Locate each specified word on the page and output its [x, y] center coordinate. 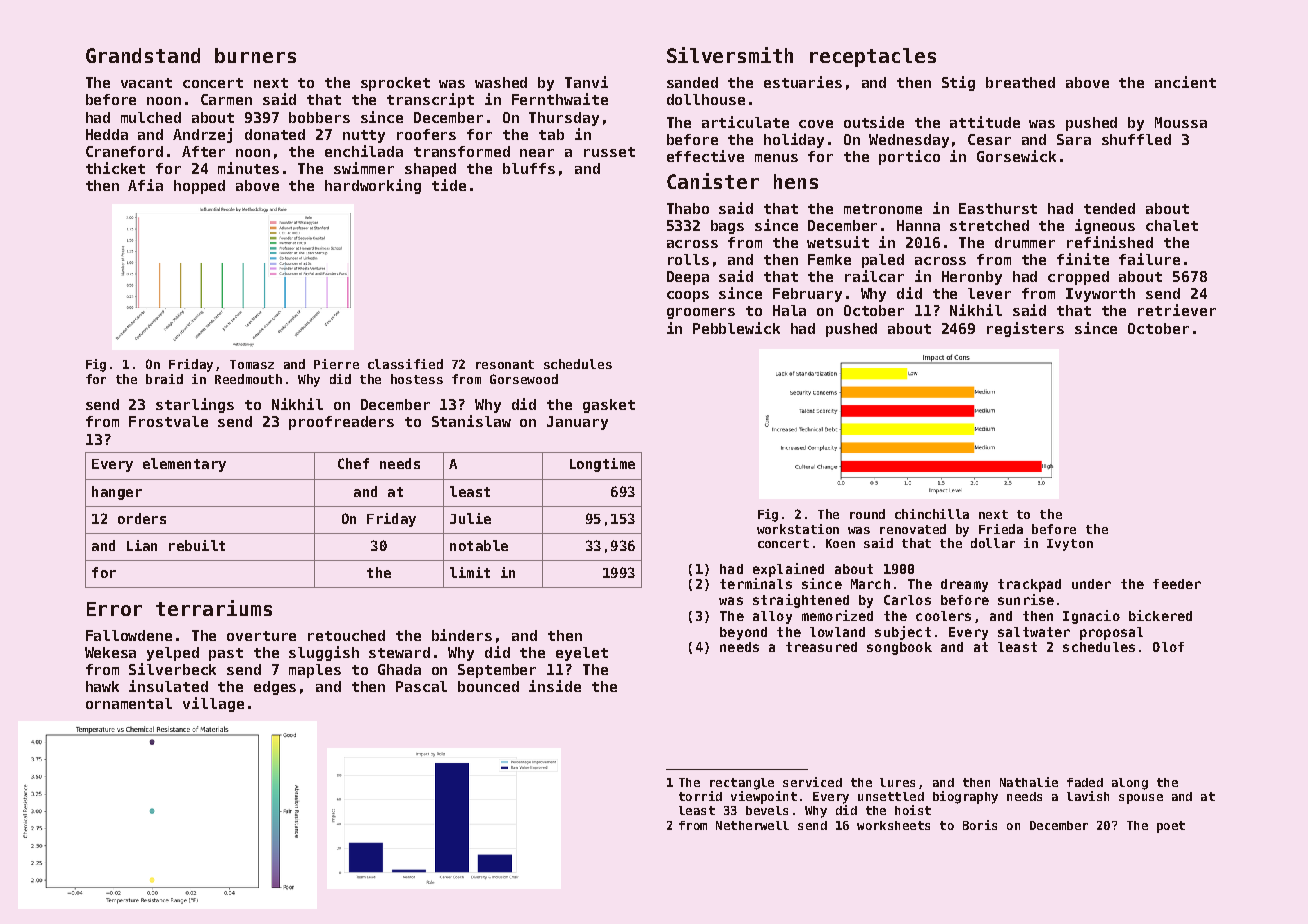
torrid [700, 796]
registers [1025, 329]
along [1130, 784]
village [213, 704]
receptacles [873, 57]
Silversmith [730, 55]
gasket [609, 406]
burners [255, 55]
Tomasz [252, 364]
